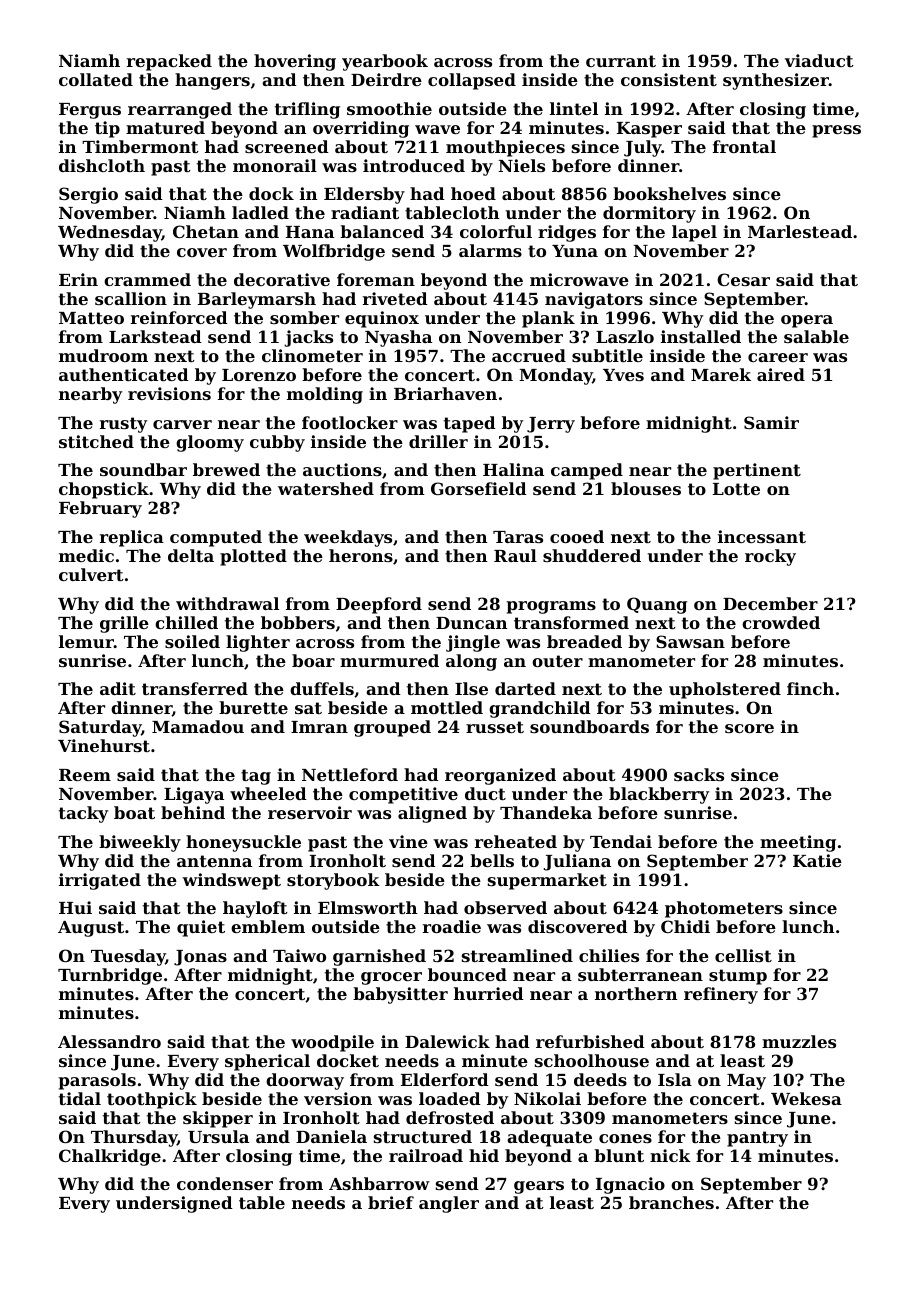 The width and height of the document is (924, 1308). Describe the element at coordinates (152, 1100) in the document. I see `toothpick` at that location.
